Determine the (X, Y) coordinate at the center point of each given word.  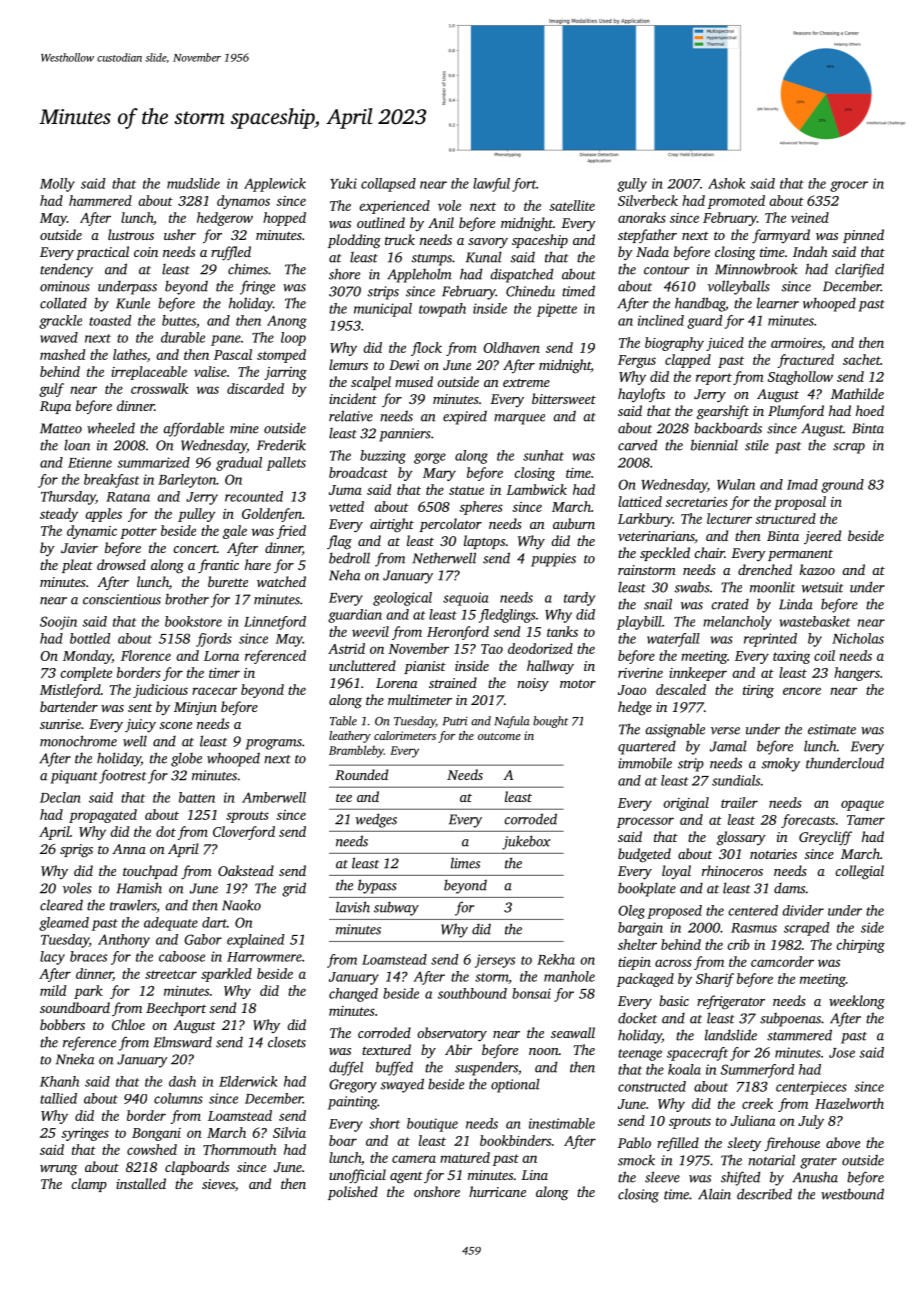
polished (353, 1193)
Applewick (275, 185)
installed (141, 1183)
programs (274, 744)
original (686, 804)
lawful (491, 185)
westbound (852, 1194)
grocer (849, 186)
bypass (377, 886)
